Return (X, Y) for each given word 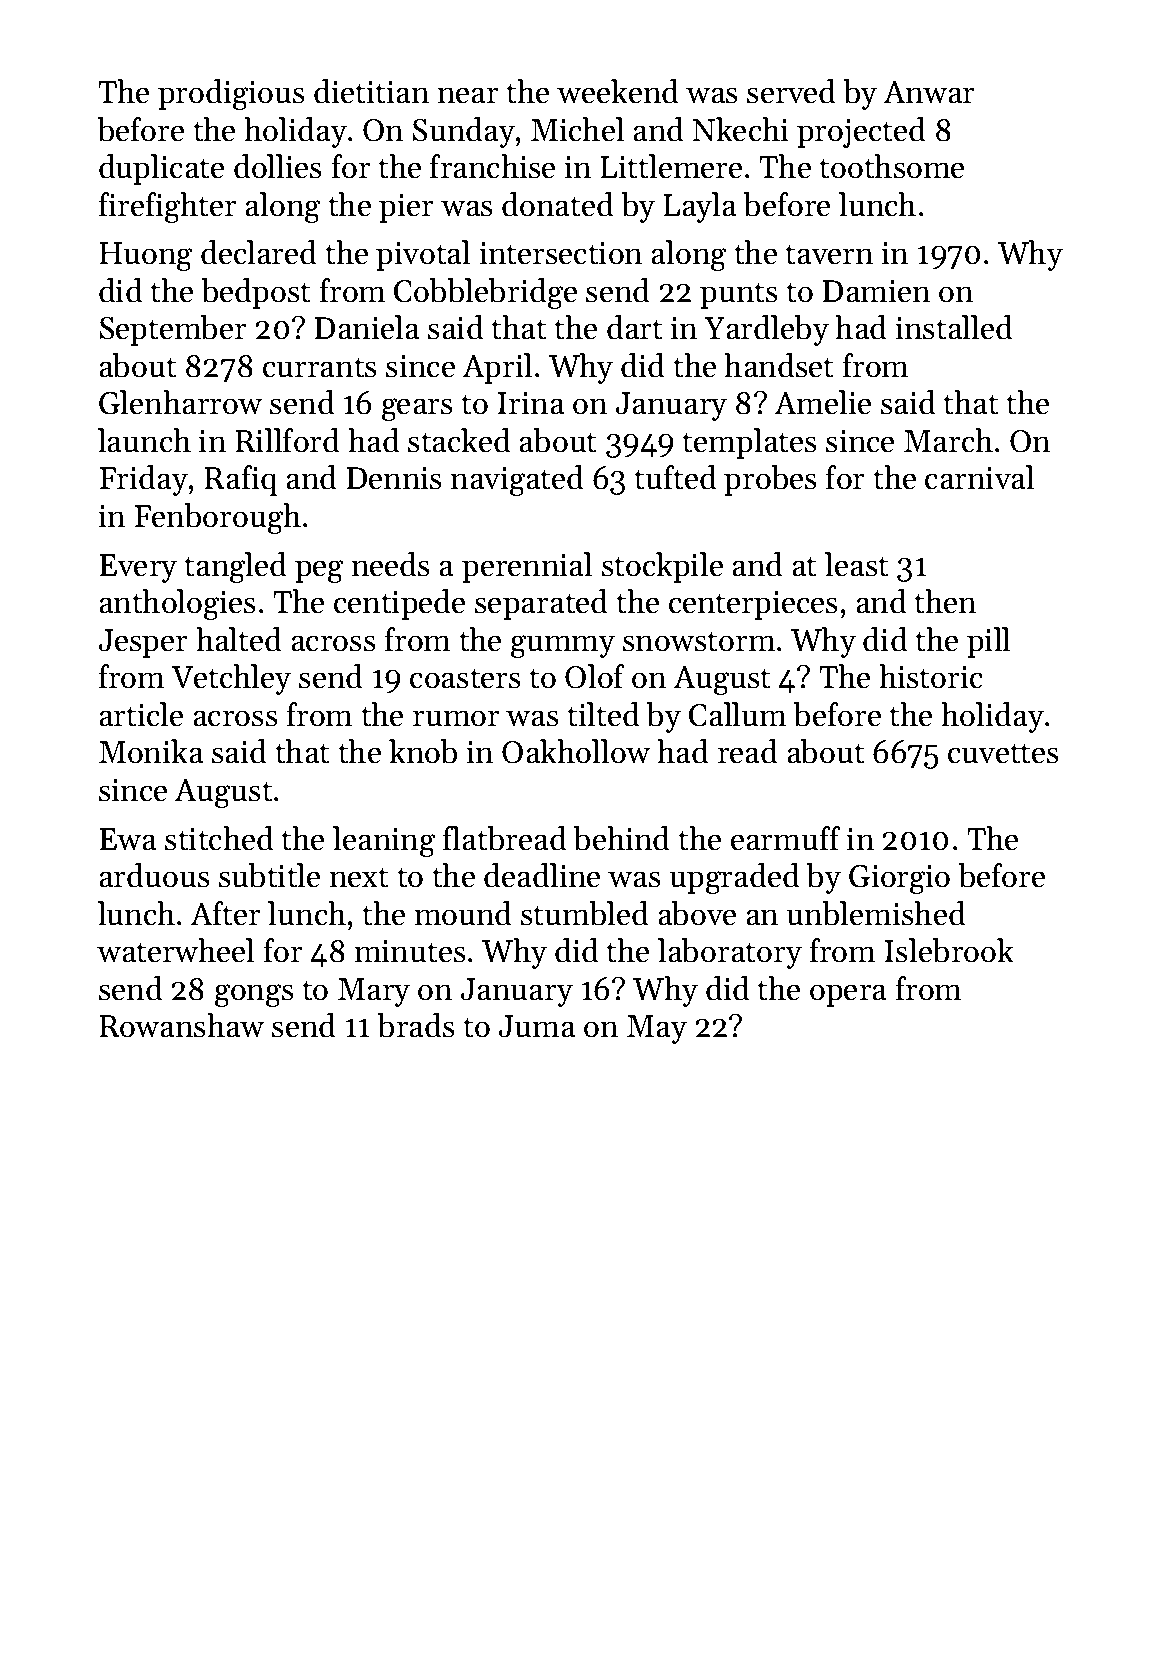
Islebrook (949, 950)
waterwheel (175, 950)
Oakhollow (576, 751)
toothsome (891, 166)
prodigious (231, 95)
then (945, 601)
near (468, 95)
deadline (542, 875)
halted (239, 639)
